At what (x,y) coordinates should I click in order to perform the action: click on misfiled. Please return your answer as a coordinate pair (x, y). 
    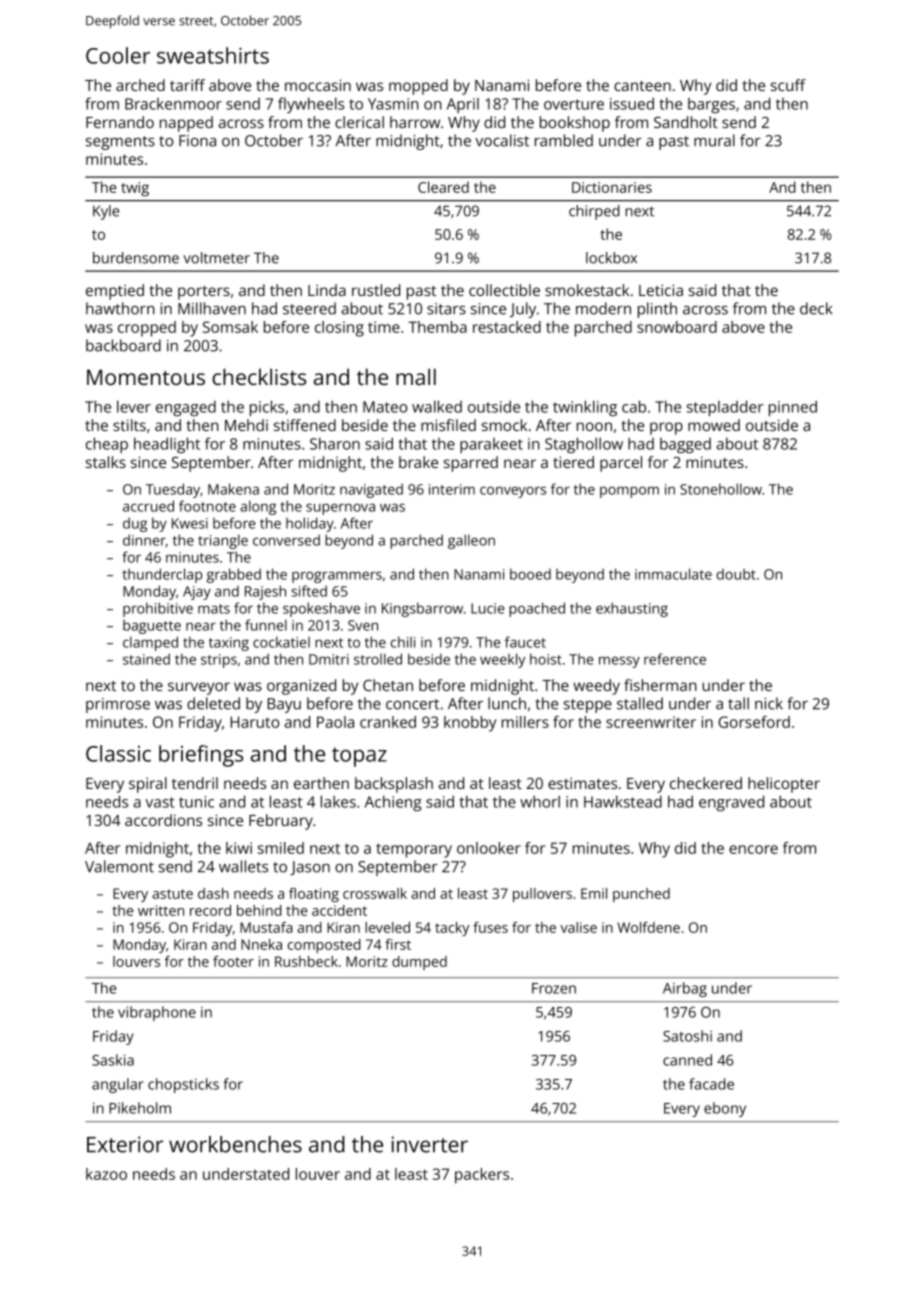
    Looking at the image, I should click on (448, 425).
